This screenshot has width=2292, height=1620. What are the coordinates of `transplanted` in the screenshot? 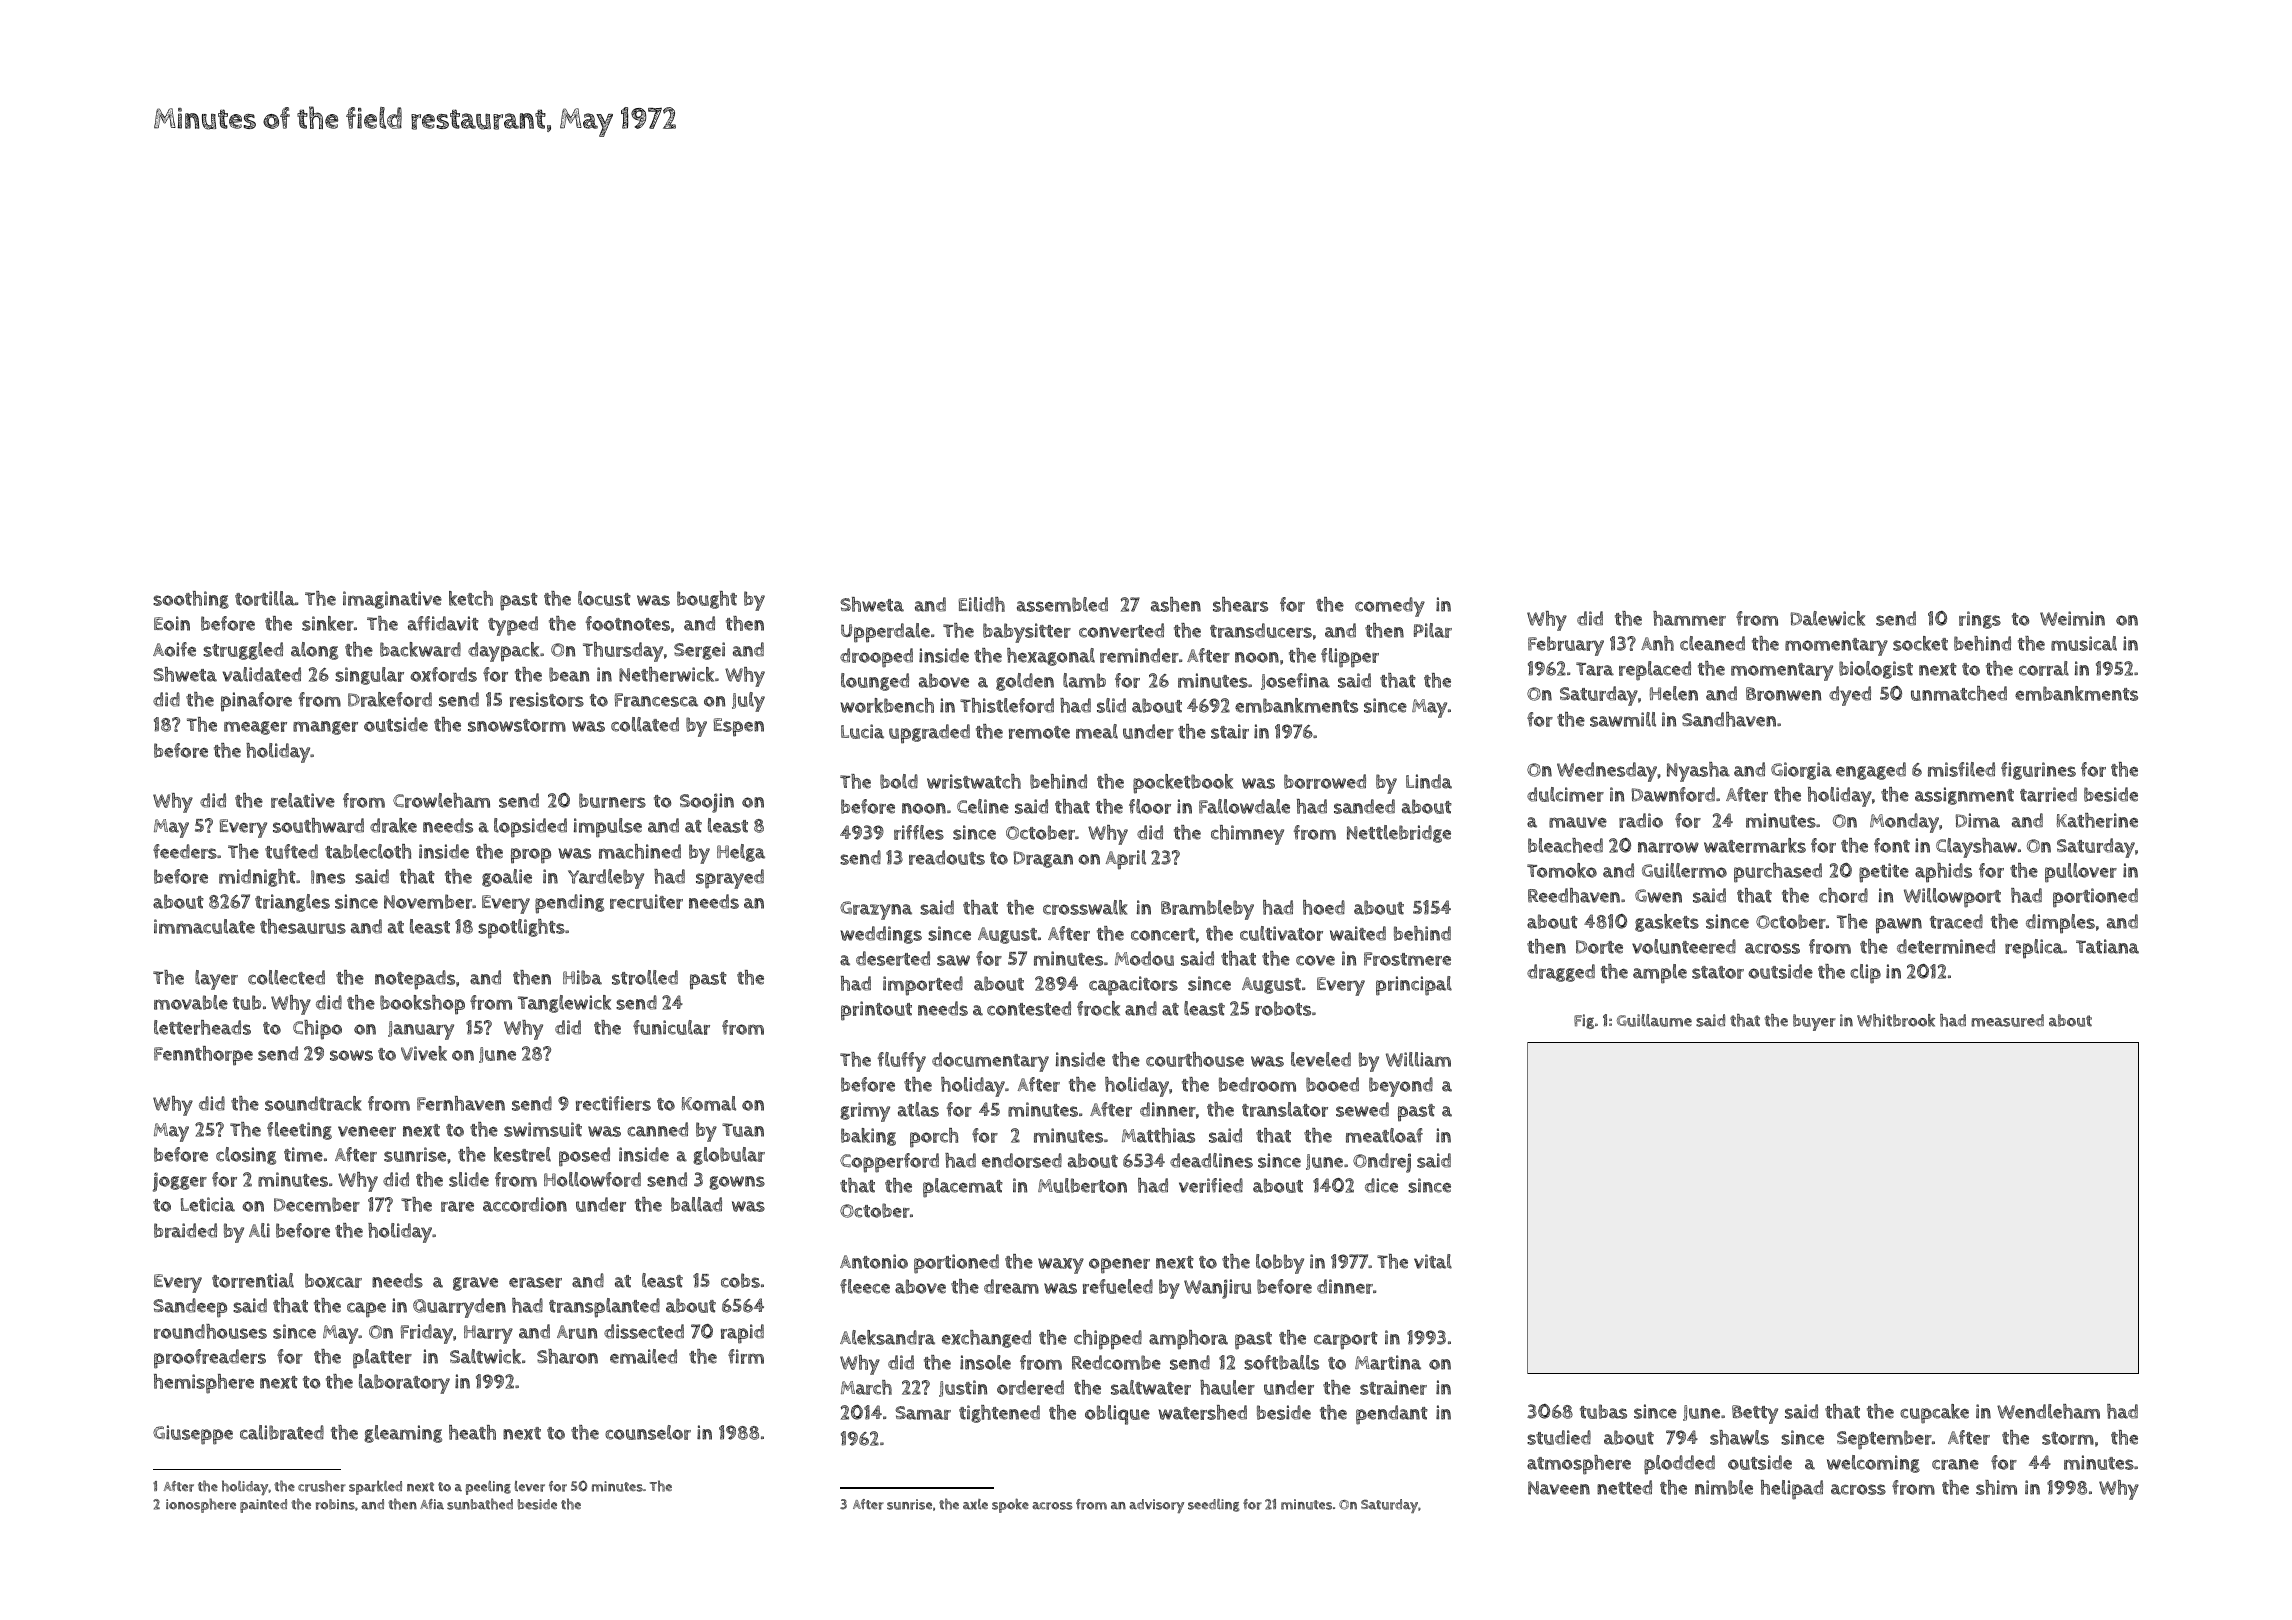 It's located at (604, 1308).
